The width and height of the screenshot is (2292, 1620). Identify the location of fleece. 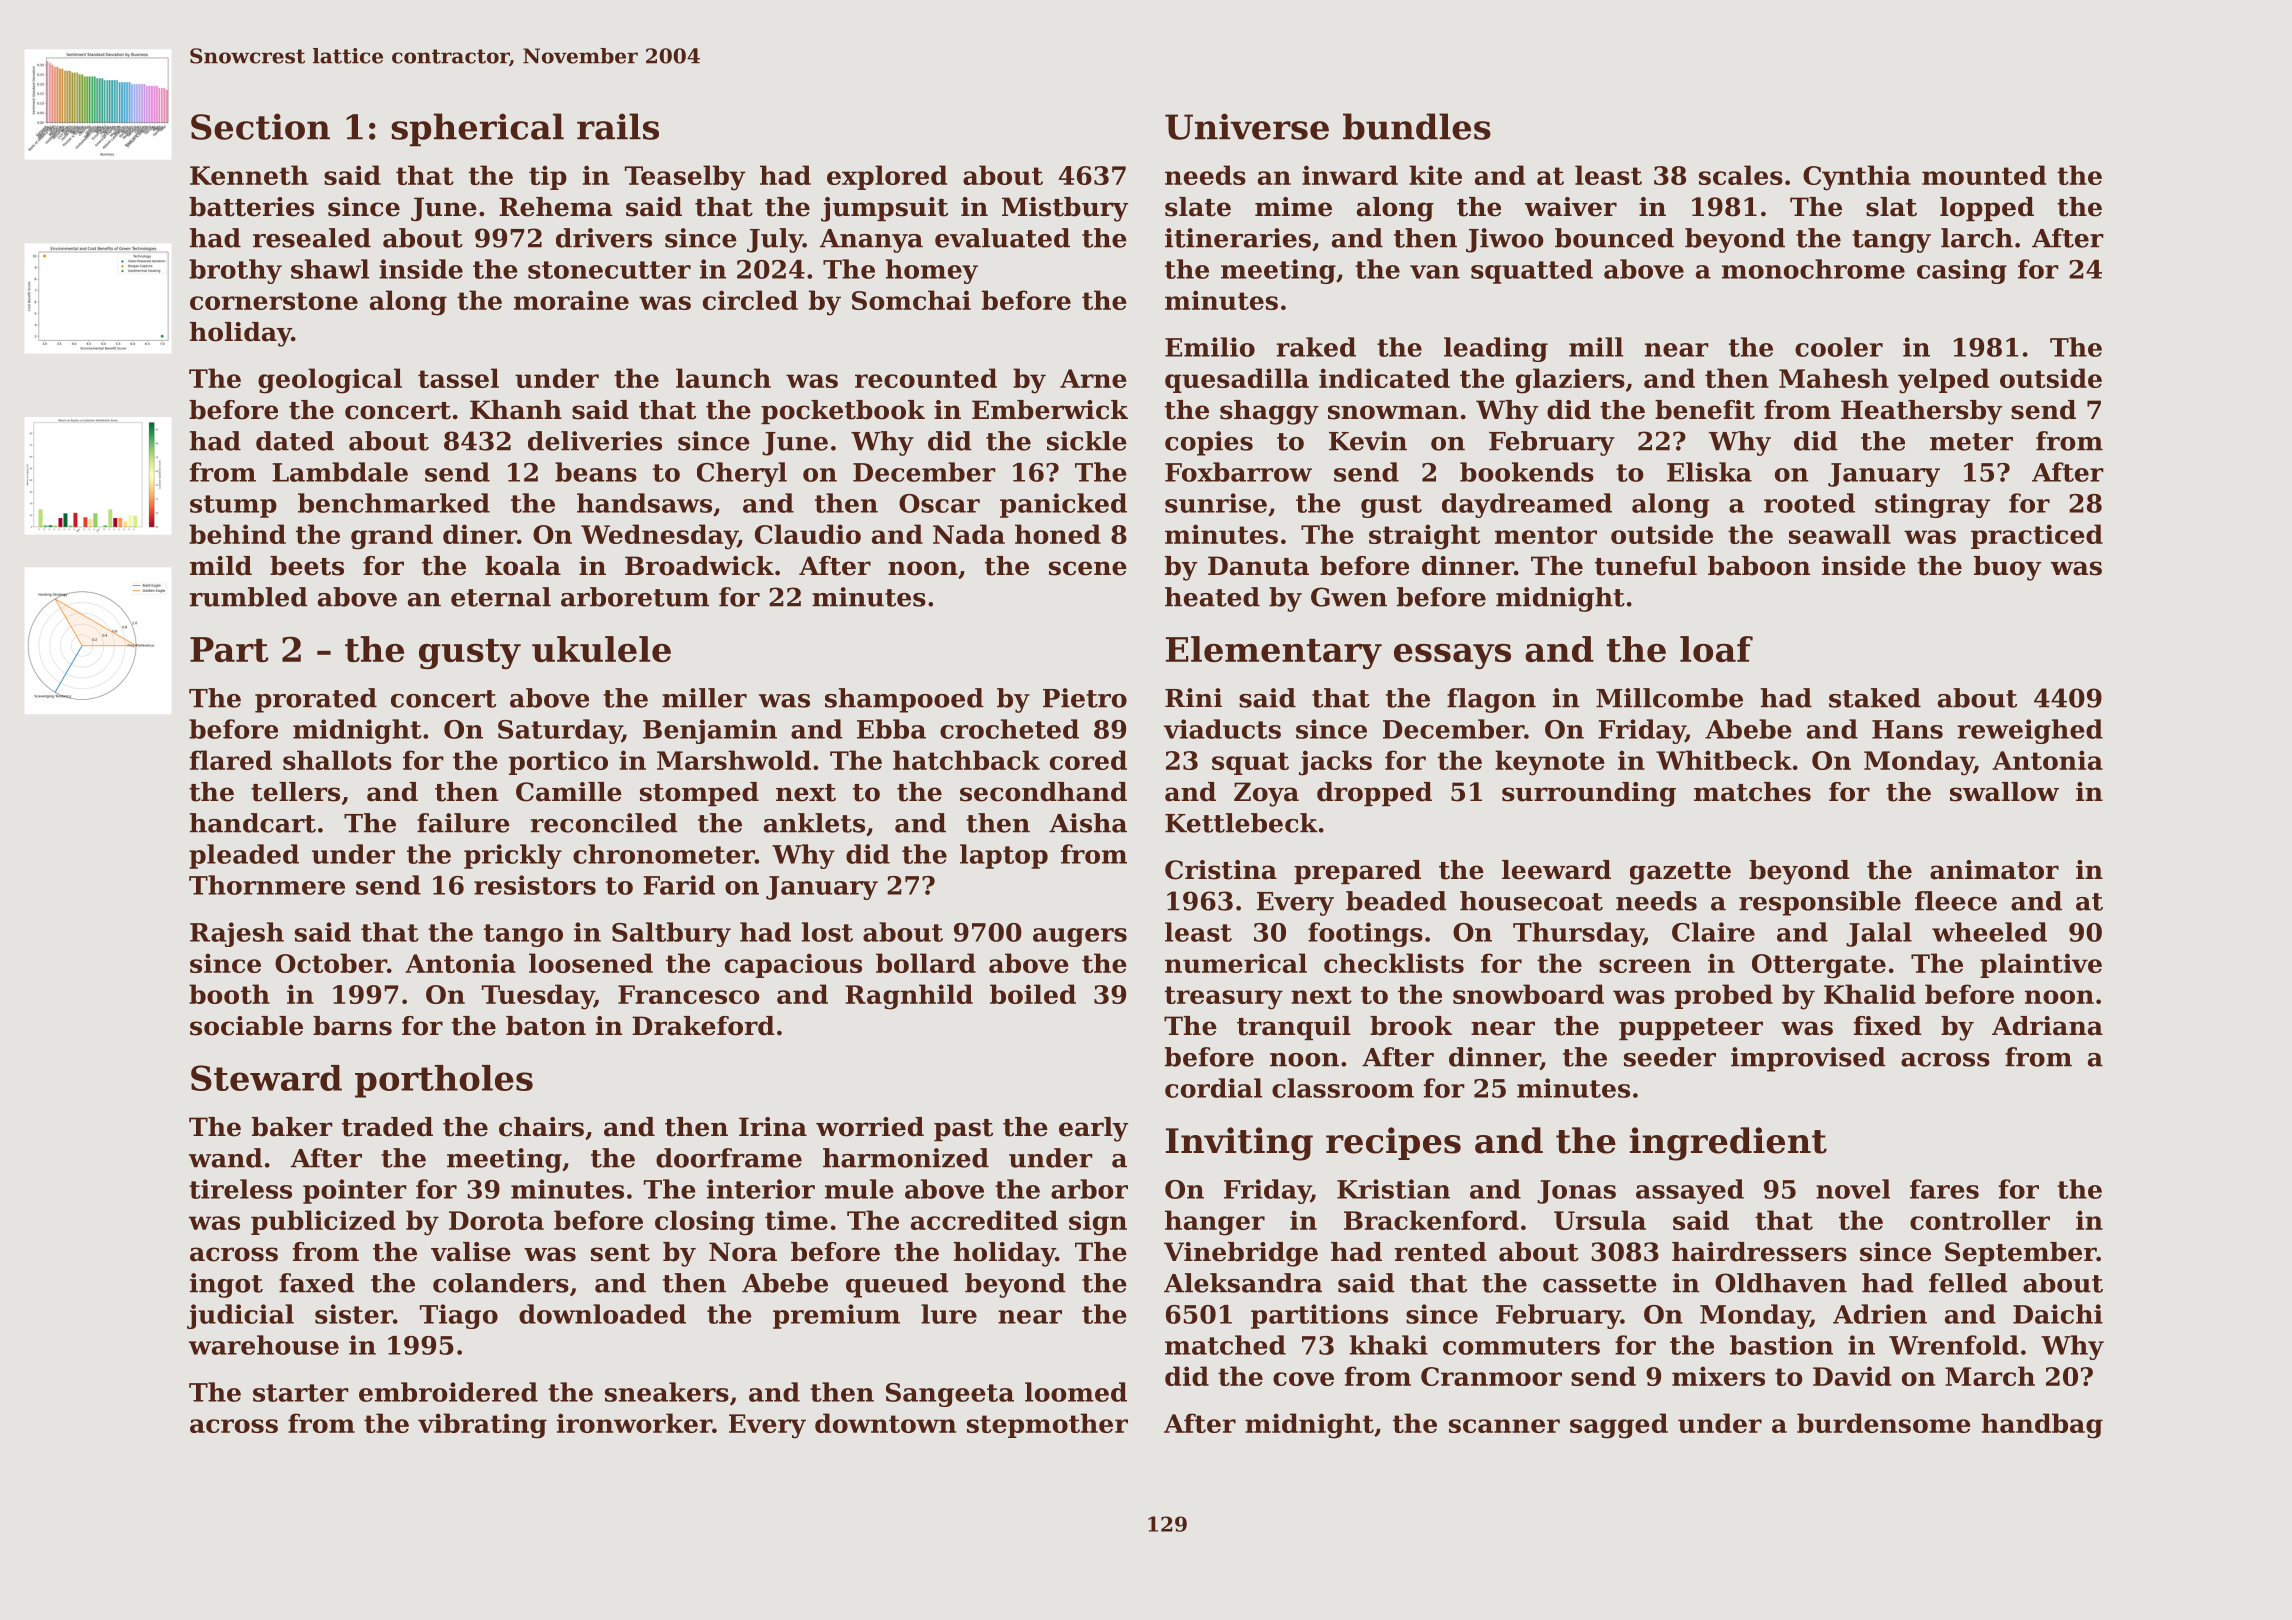
(1956, 901).
